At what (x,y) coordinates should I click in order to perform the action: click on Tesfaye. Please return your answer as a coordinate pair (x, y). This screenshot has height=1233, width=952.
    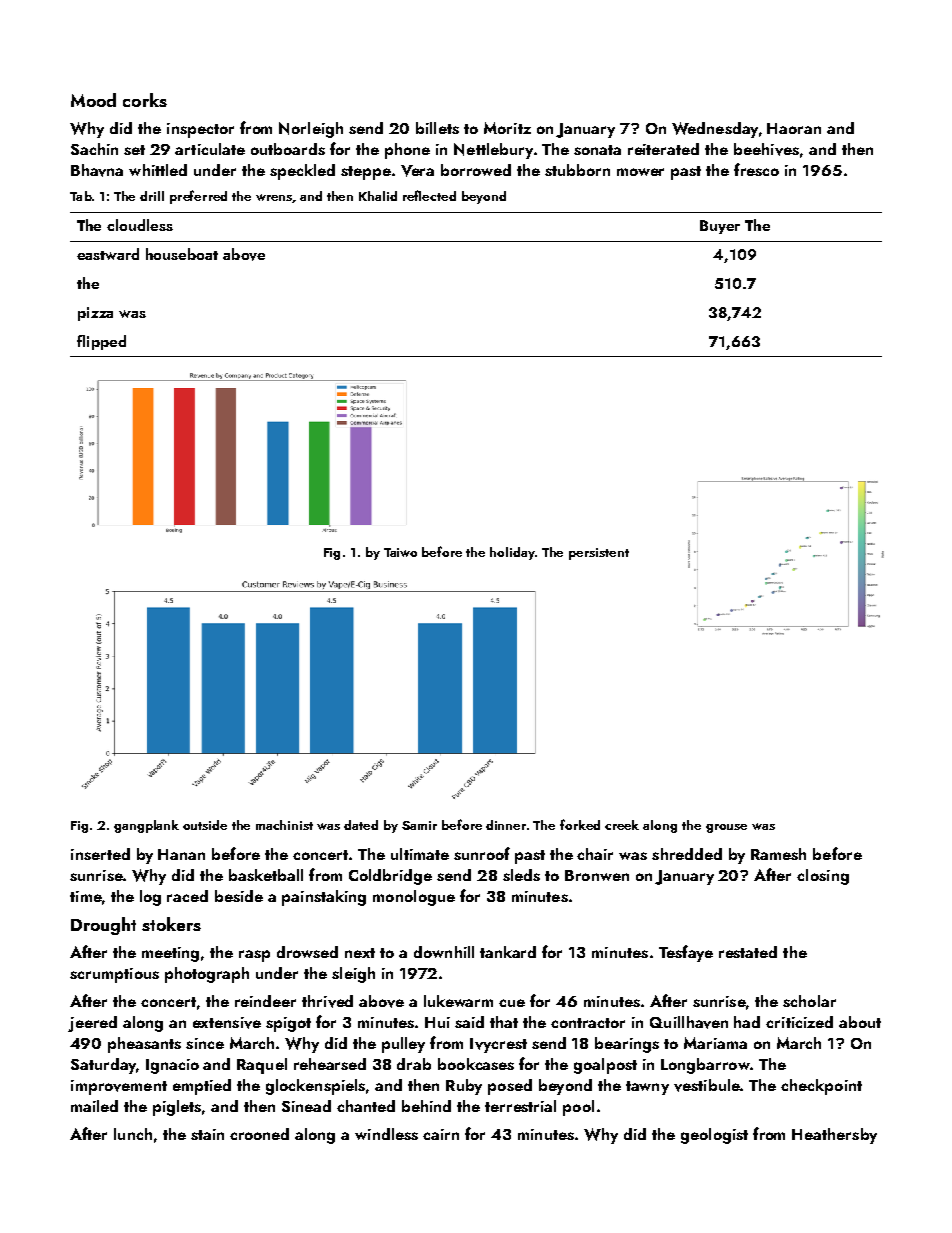
    Looking at the image, I should click on (686, 953).
